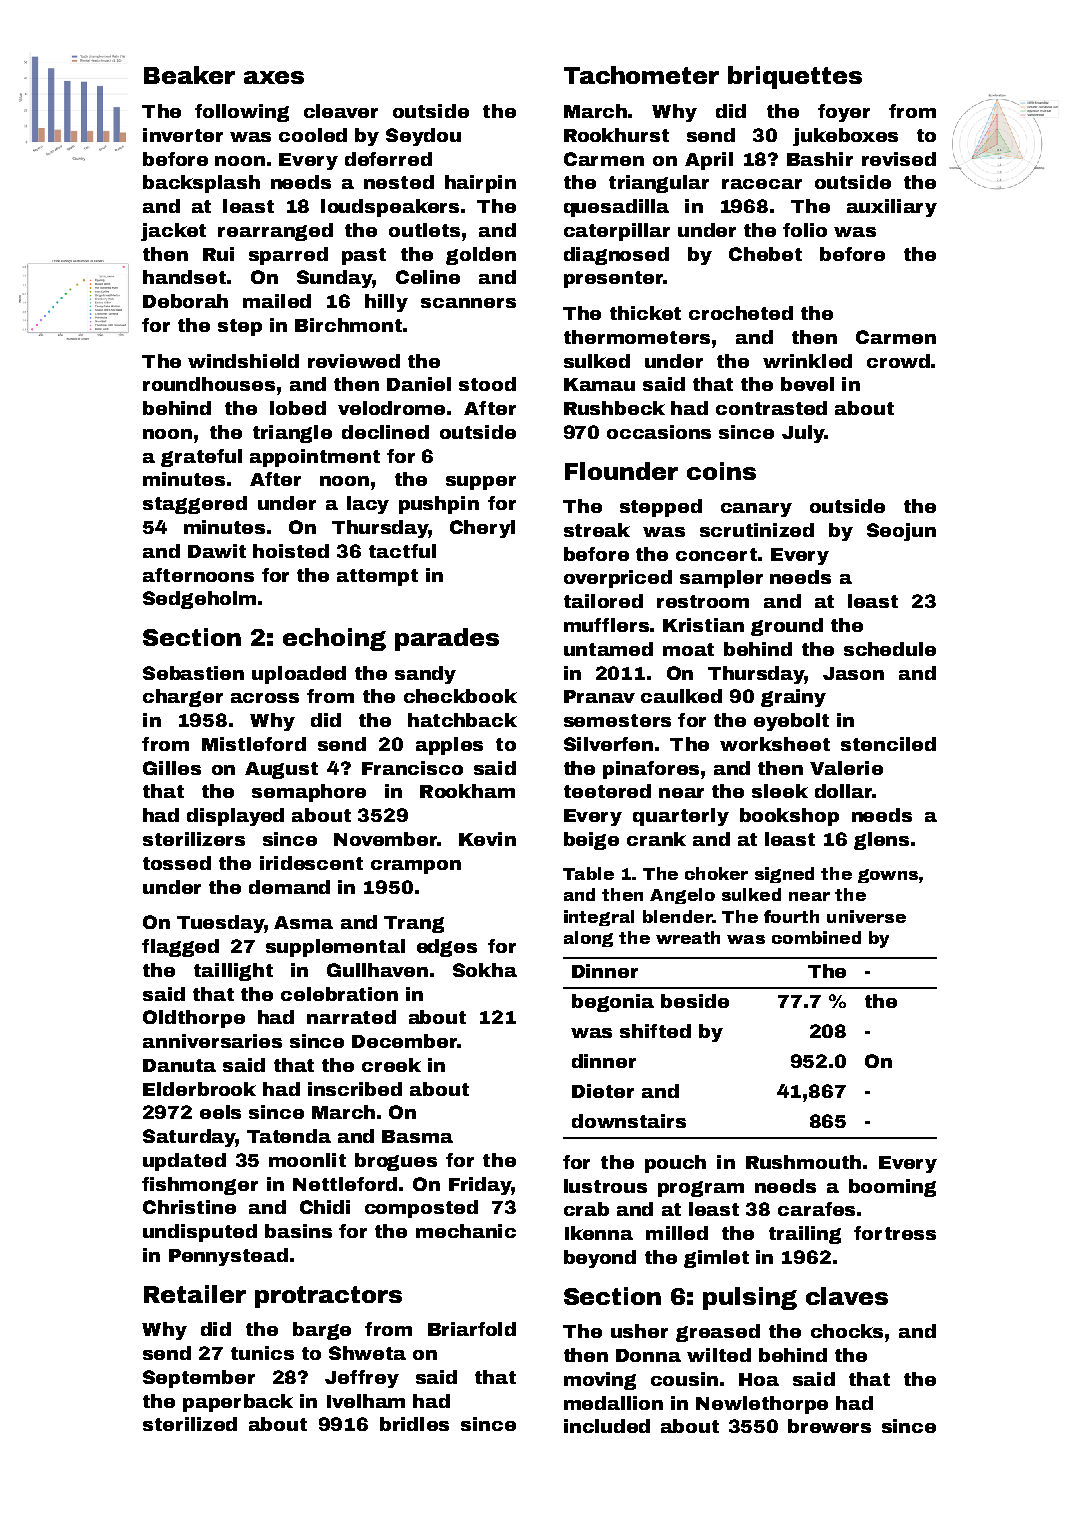  Describe the element at coordinates (366, 1401) in the document. I see `Ivelham` at that location.
